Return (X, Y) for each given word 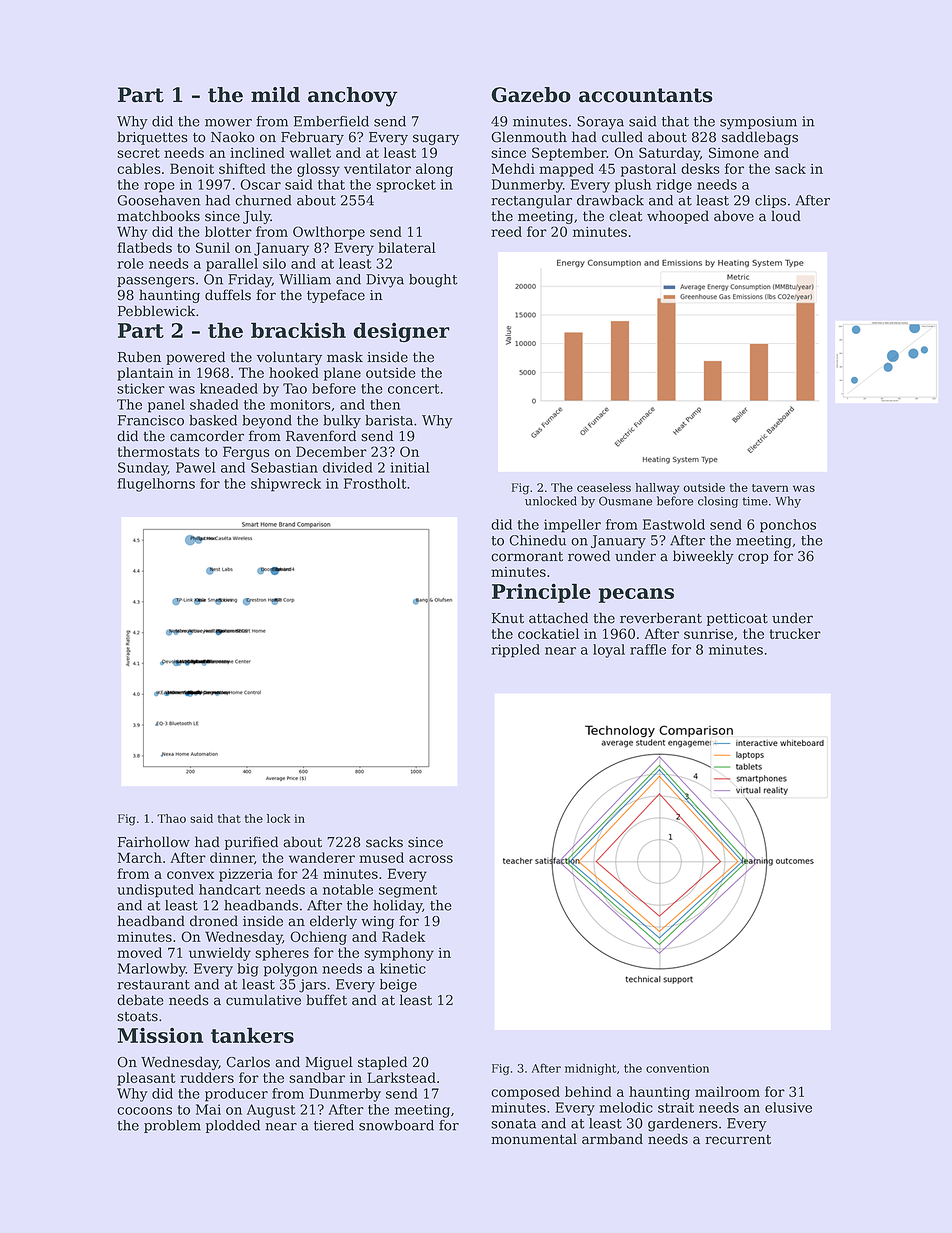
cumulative (263, 1000)
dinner (232, 857)
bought (433, 281)
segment (408, 891)
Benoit (192, 168)
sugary (436, 139)
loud (786, 216)
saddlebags (760, 138)
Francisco (151, 420)
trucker (795, 633)
